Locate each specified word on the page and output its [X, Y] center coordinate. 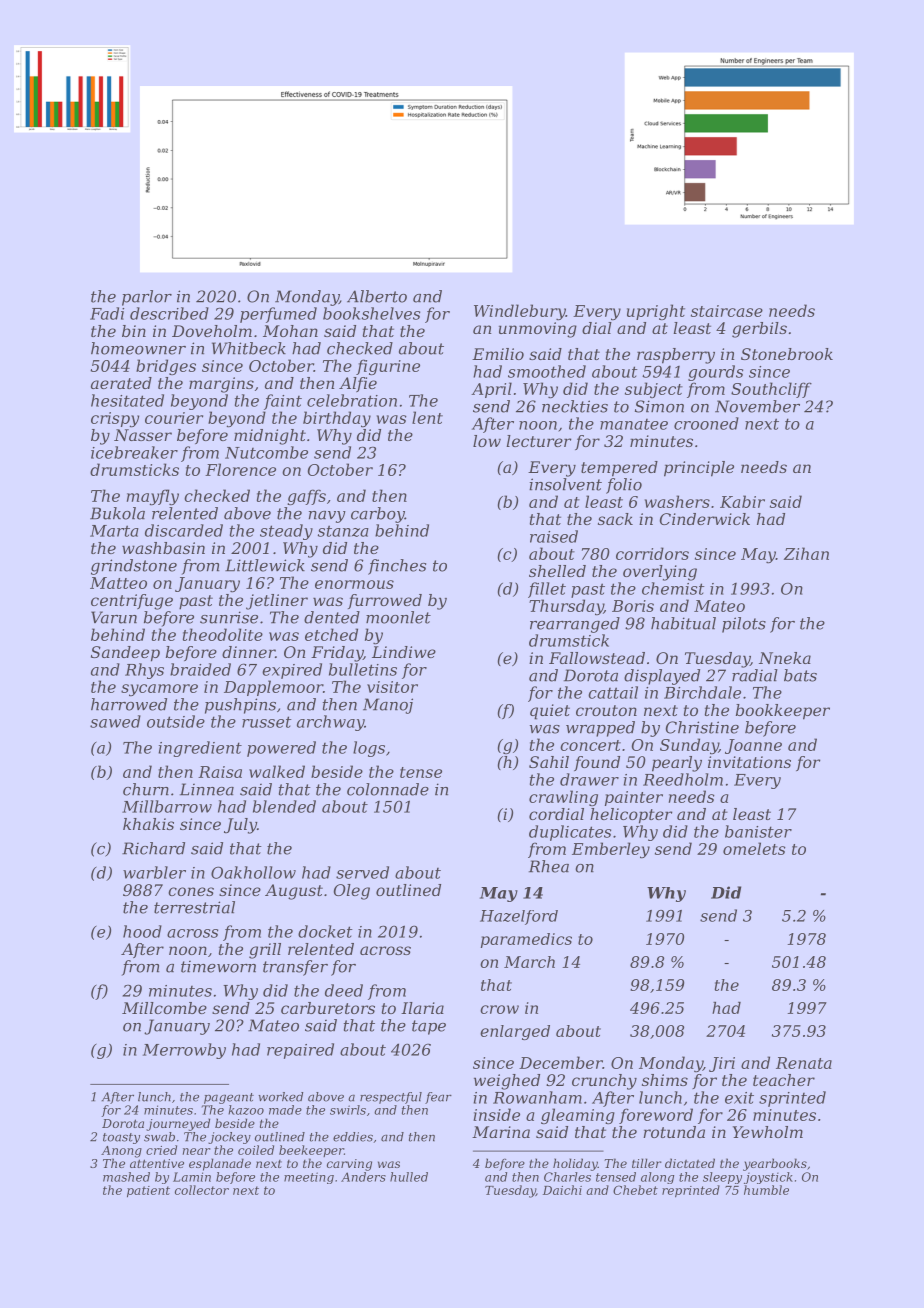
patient [148, 1192]
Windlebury [520, 312]
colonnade [388, 789]
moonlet [398, 617]
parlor [147, 298]
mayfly [153, 497]
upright [656, 312]
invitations [749, 762]
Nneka [785, 658]
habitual [683, 623]
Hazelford [519, 917]
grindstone [134, 567]
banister [758, 831]
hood [142, 931]
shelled [557, 571]
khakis [148, 824]
